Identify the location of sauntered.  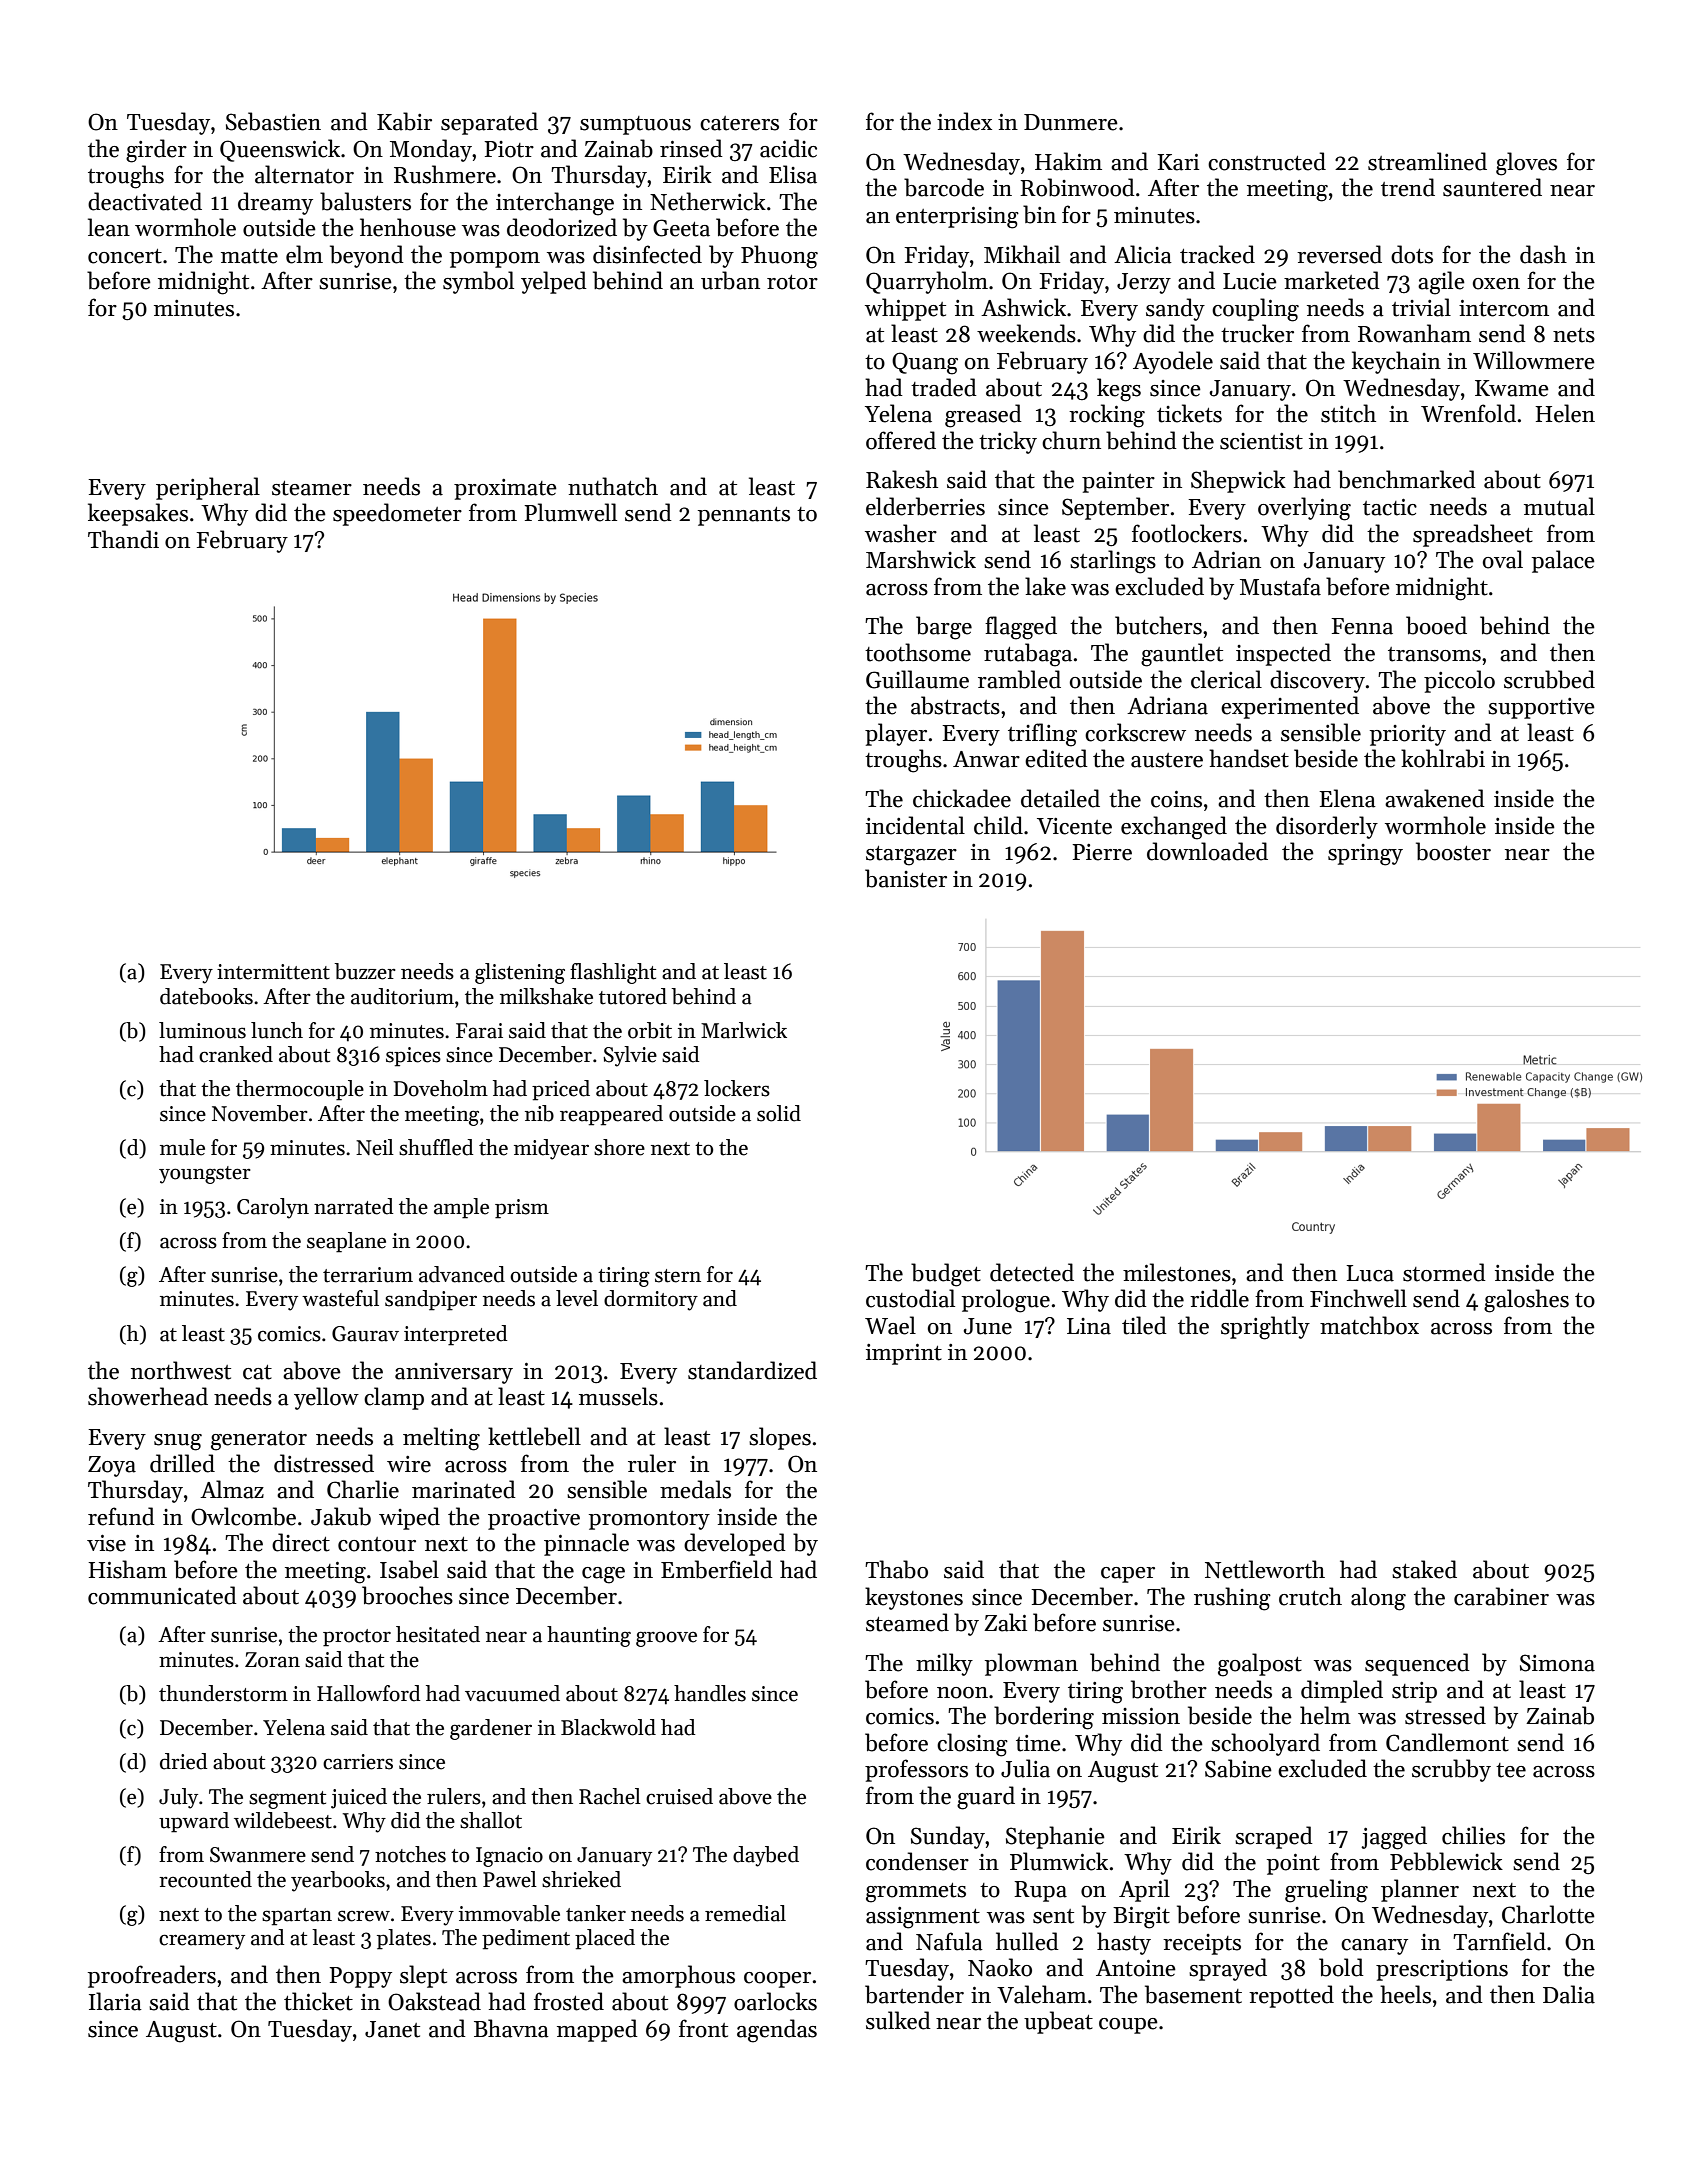
(1492, 187).
